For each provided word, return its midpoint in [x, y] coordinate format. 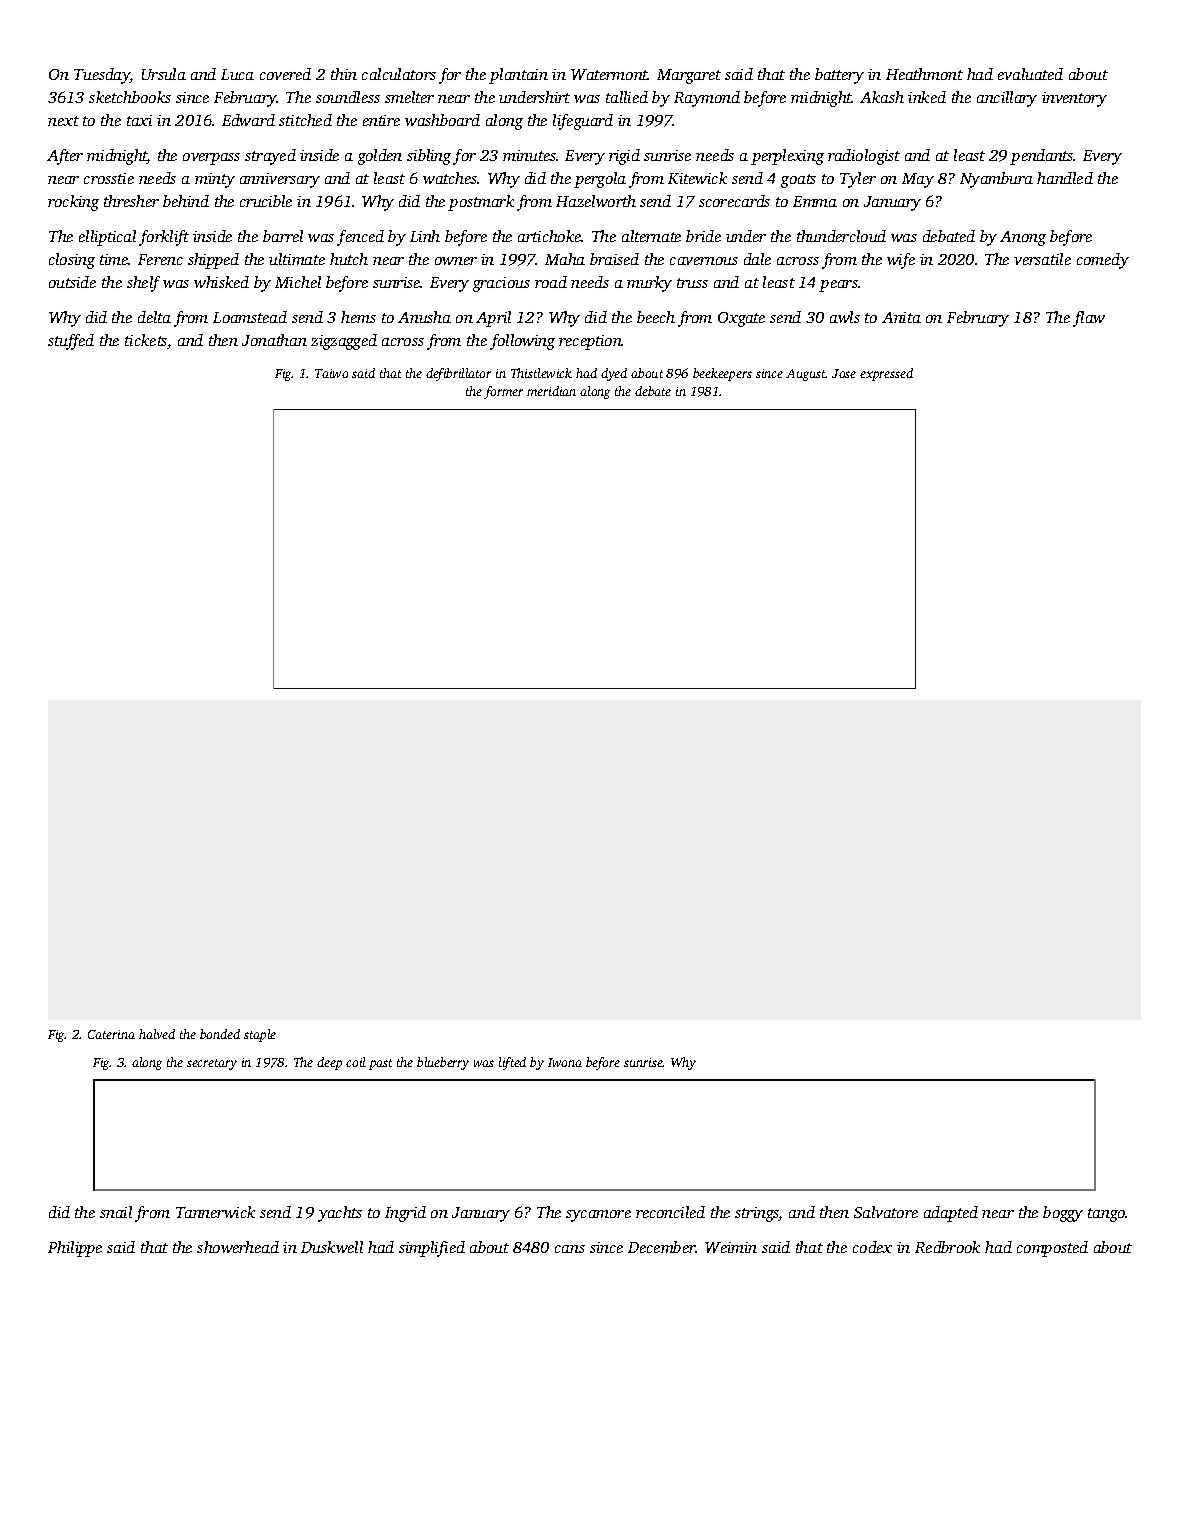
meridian [551, 391]
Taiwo [331, 373]
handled [1065, 178]
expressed [886, 374]
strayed [270, 157]
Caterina [111, 1034]
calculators [399, 74]
